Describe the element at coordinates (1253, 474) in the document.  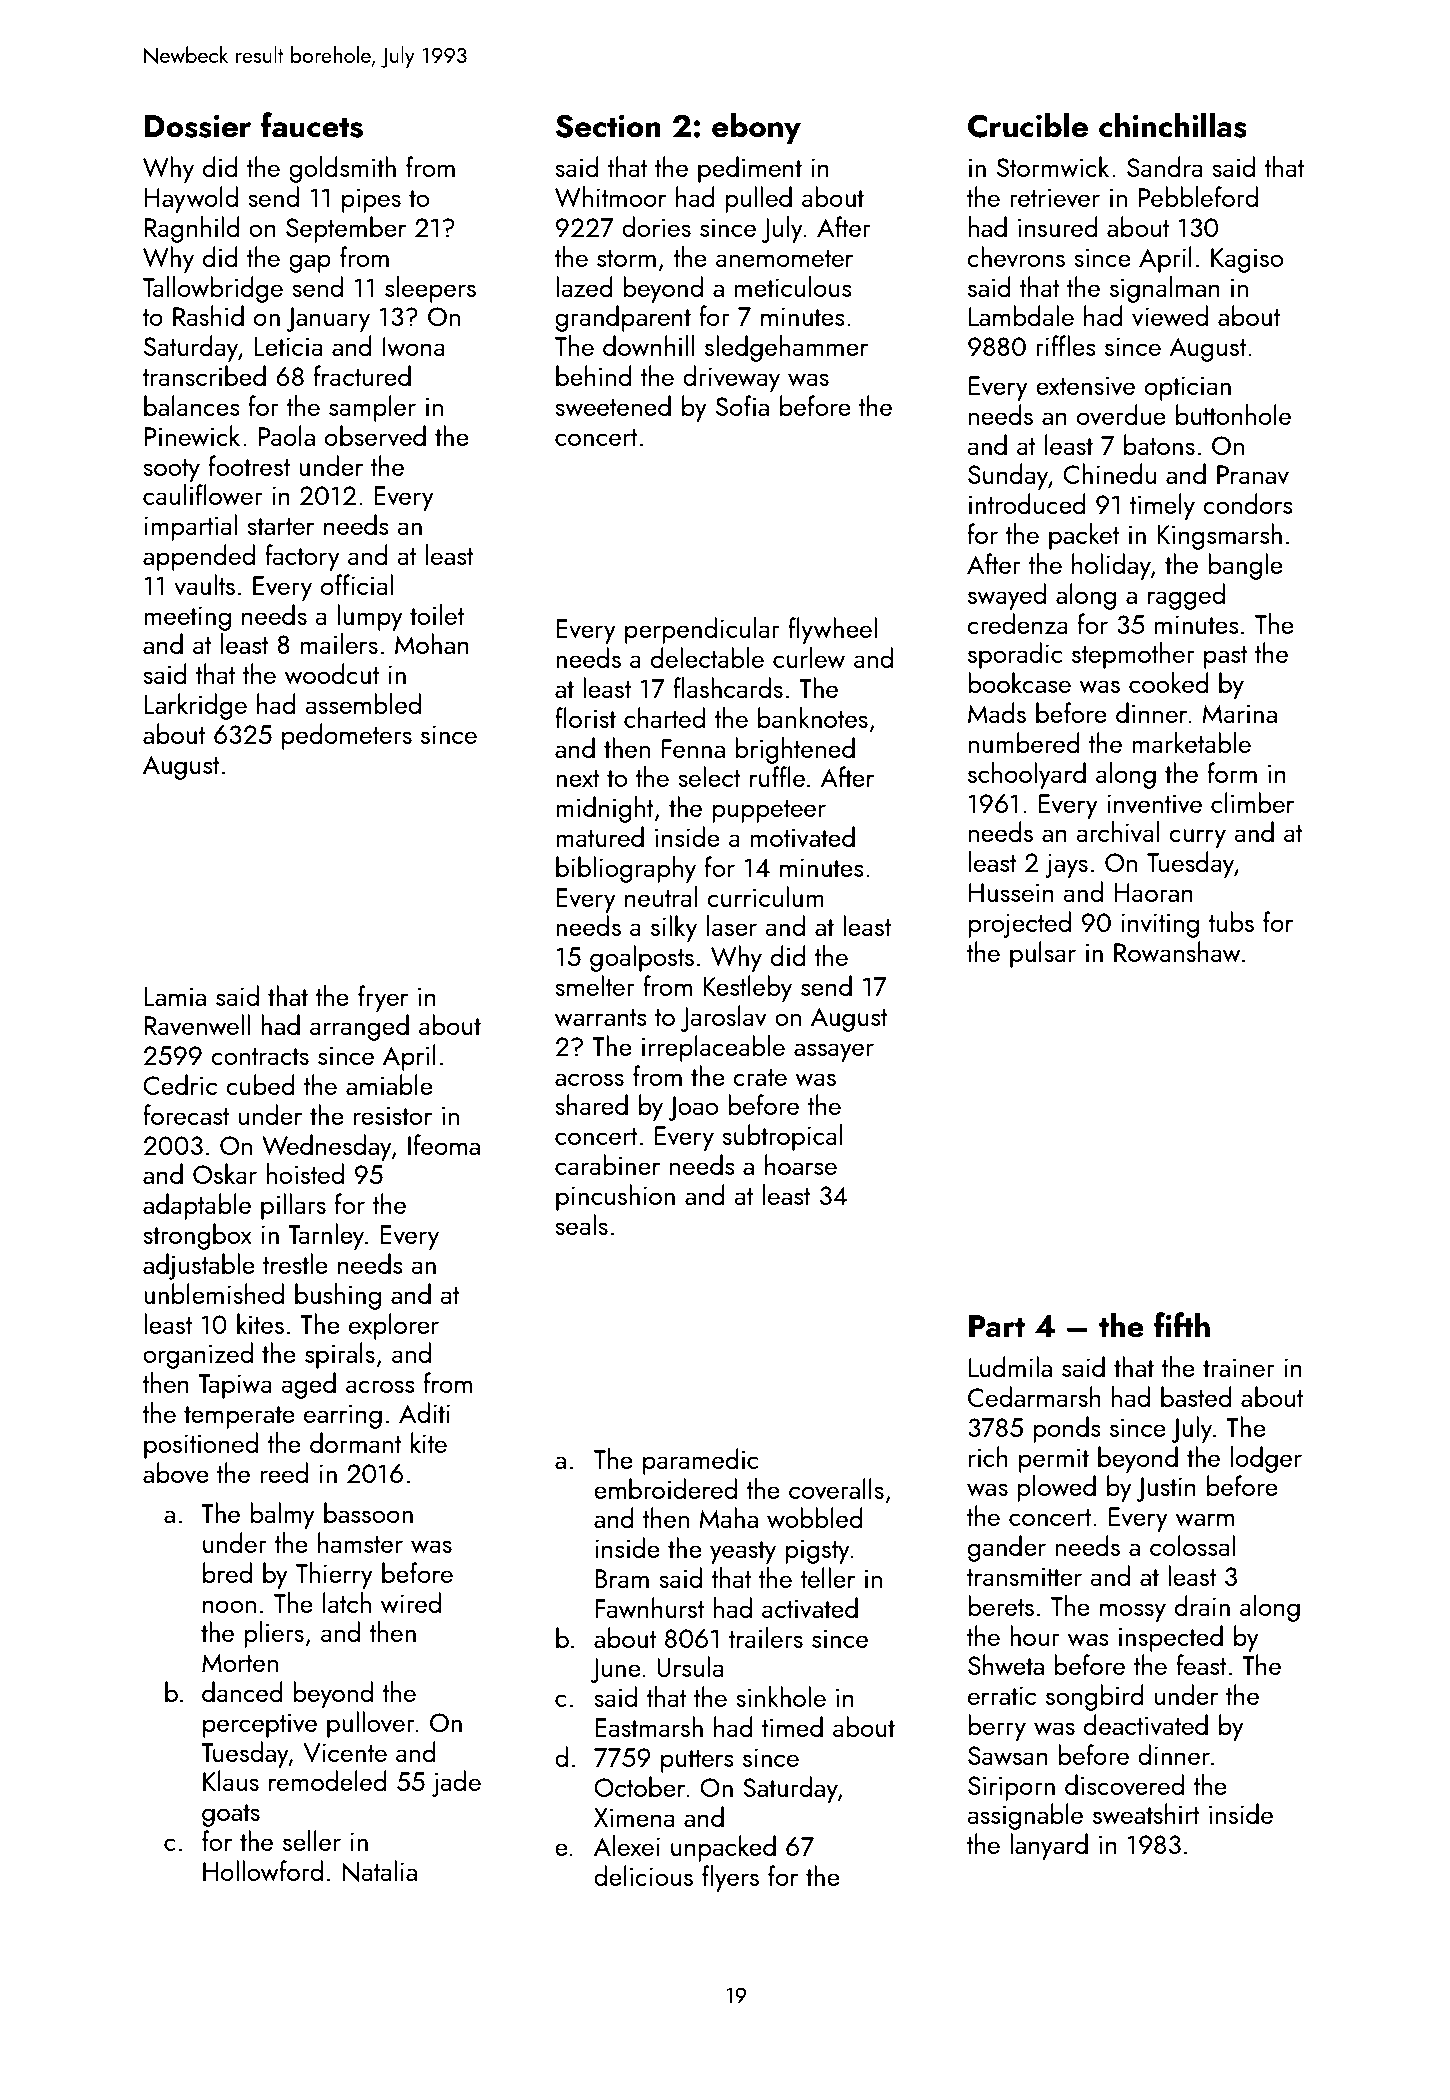
I see `Pranav` at that location.
